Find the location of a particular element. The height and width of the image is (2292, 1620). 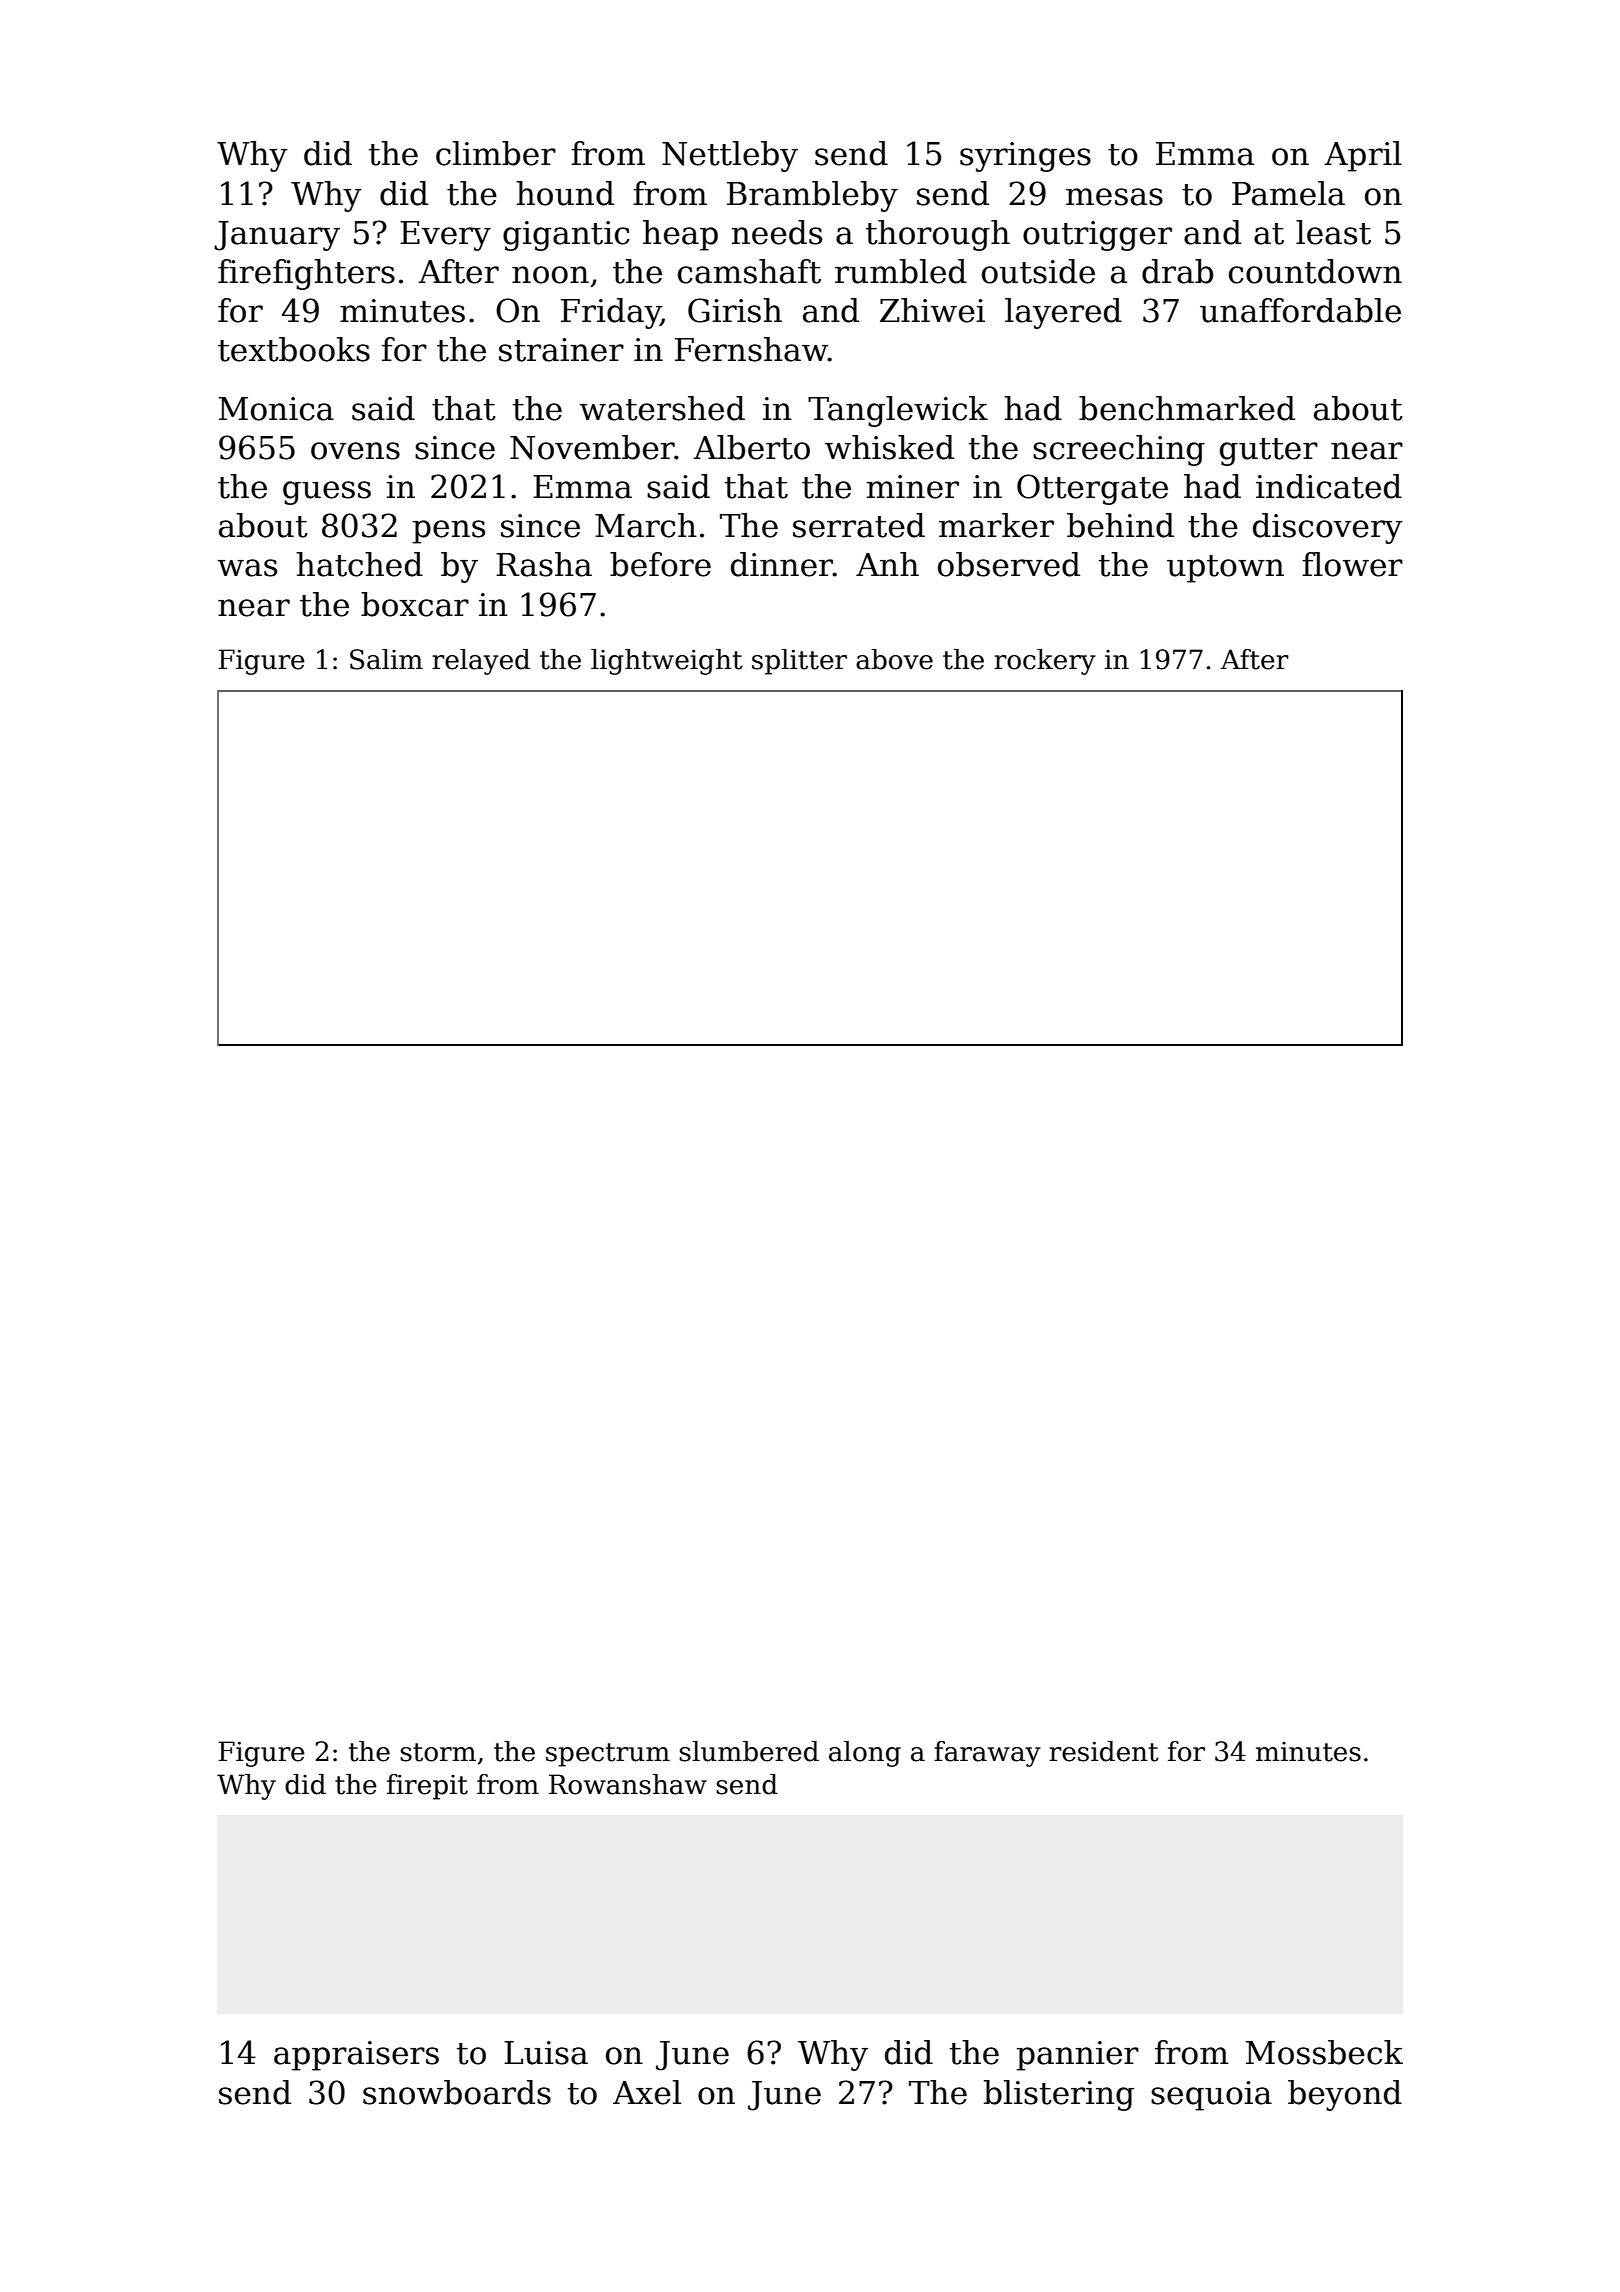

appraisers is located at coordinates (356, 2056).
